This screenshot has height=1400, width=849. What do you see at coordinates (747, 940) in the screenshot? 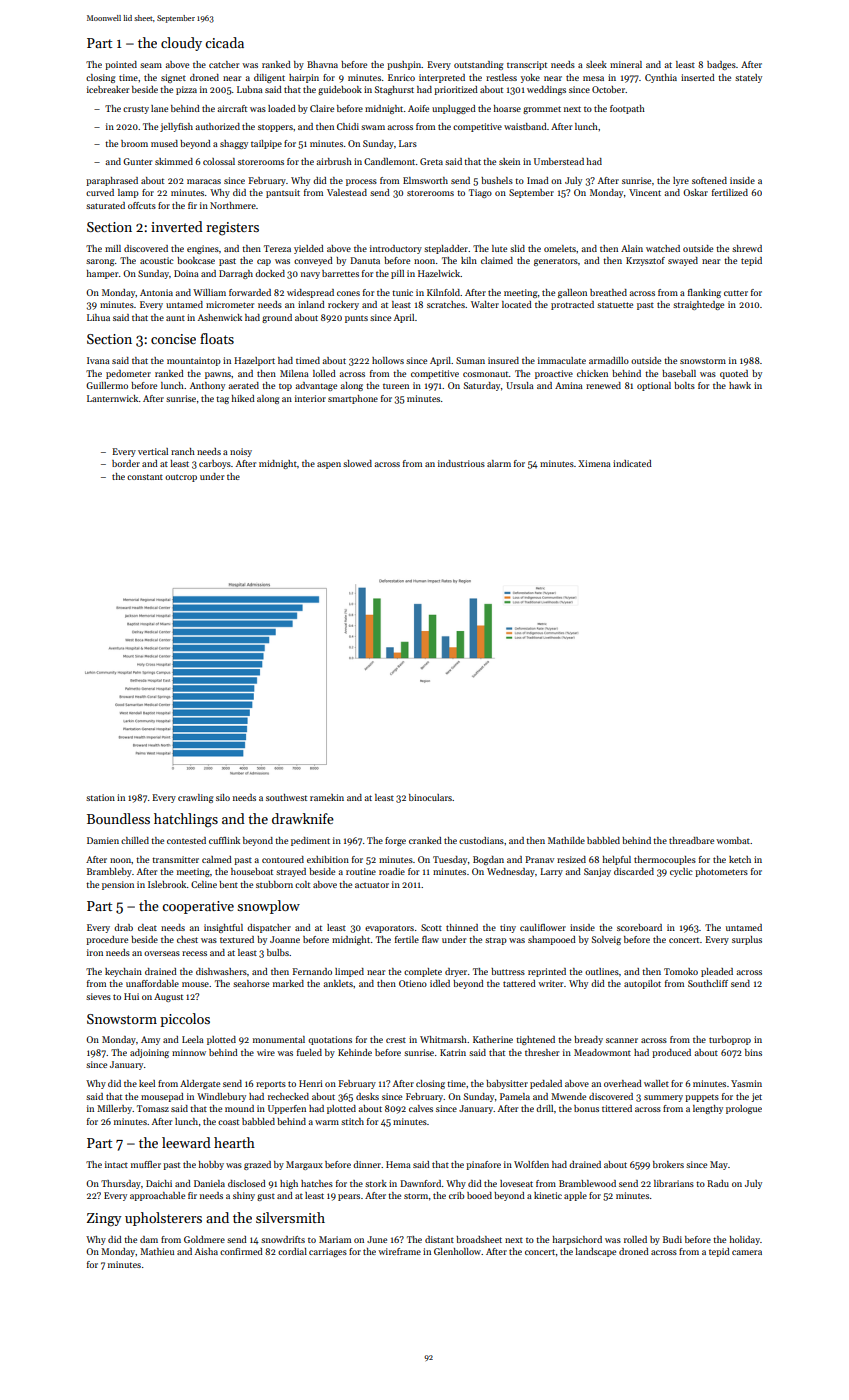
I see `surplus` at bounding box center [747, 940].
